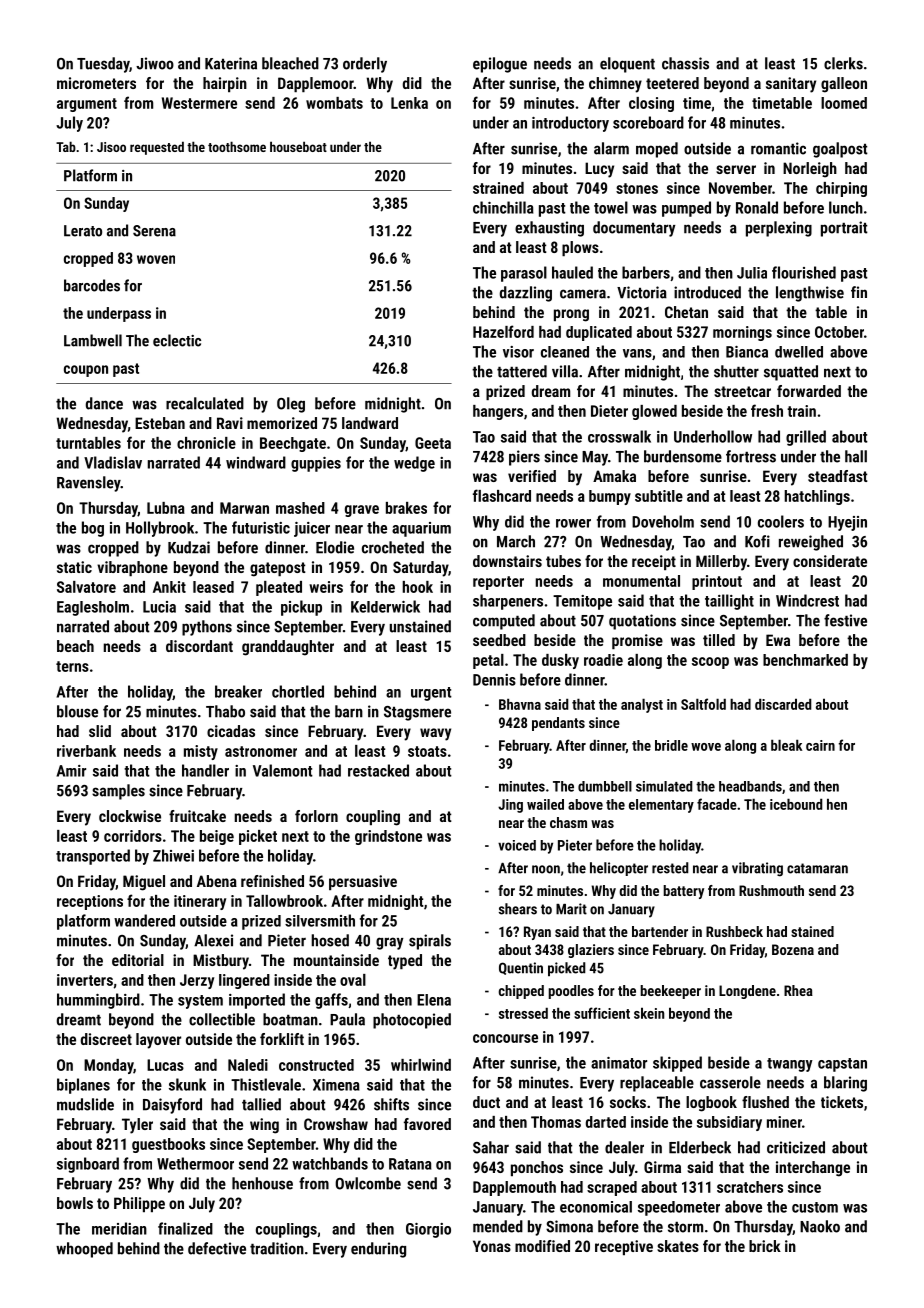 The image size is (924, 1308). What do you see at coordinates (284, 901) in the screenshot?
I see `Tallowbrook` at bounding box center [284, 901].
